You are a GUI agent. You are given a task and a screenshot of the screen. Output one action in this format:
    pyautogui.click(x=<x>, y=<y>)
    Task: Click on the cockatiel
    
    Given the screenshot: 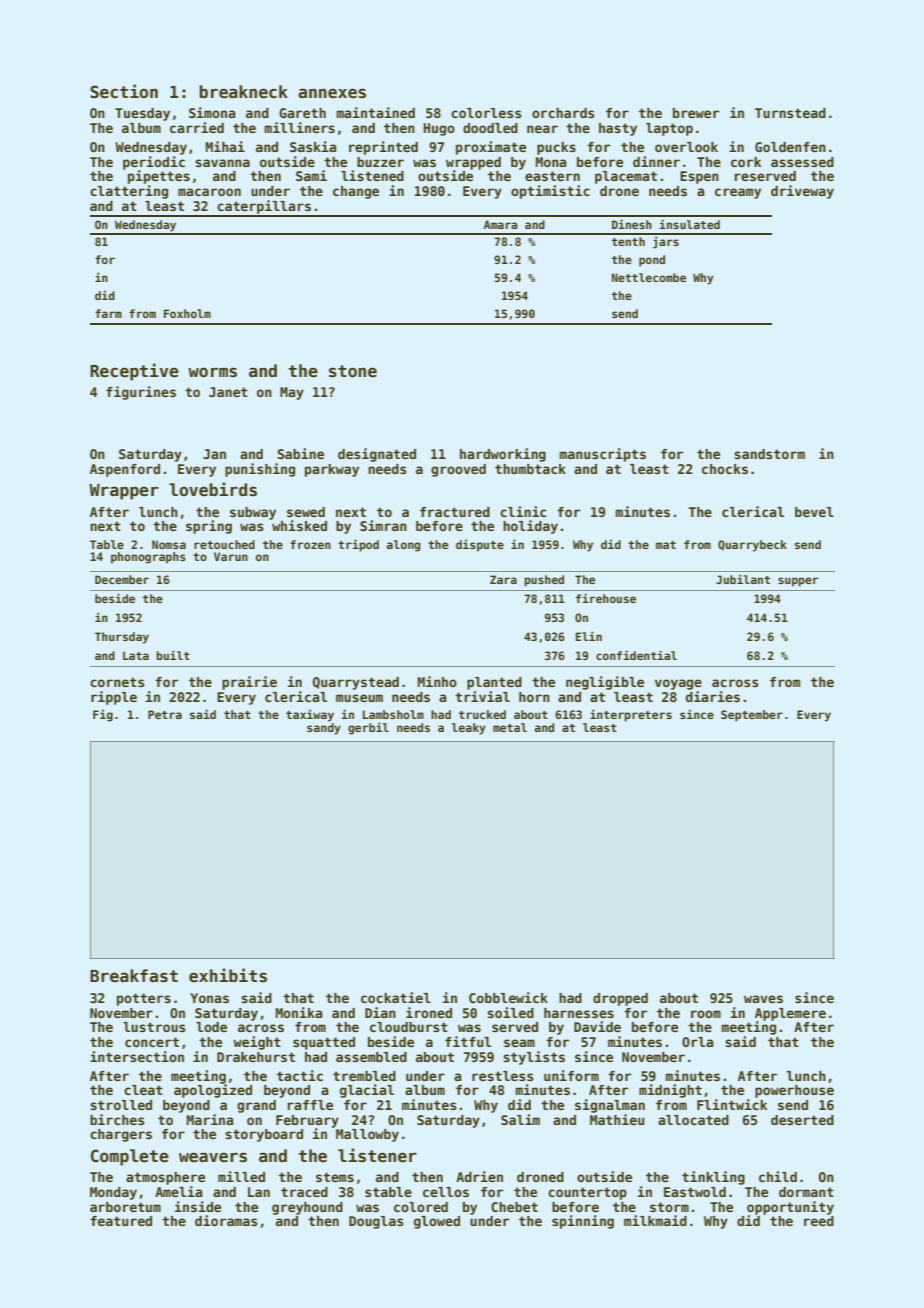 What is the action you would take?
    pyautogui.click(x=396, y=997)
